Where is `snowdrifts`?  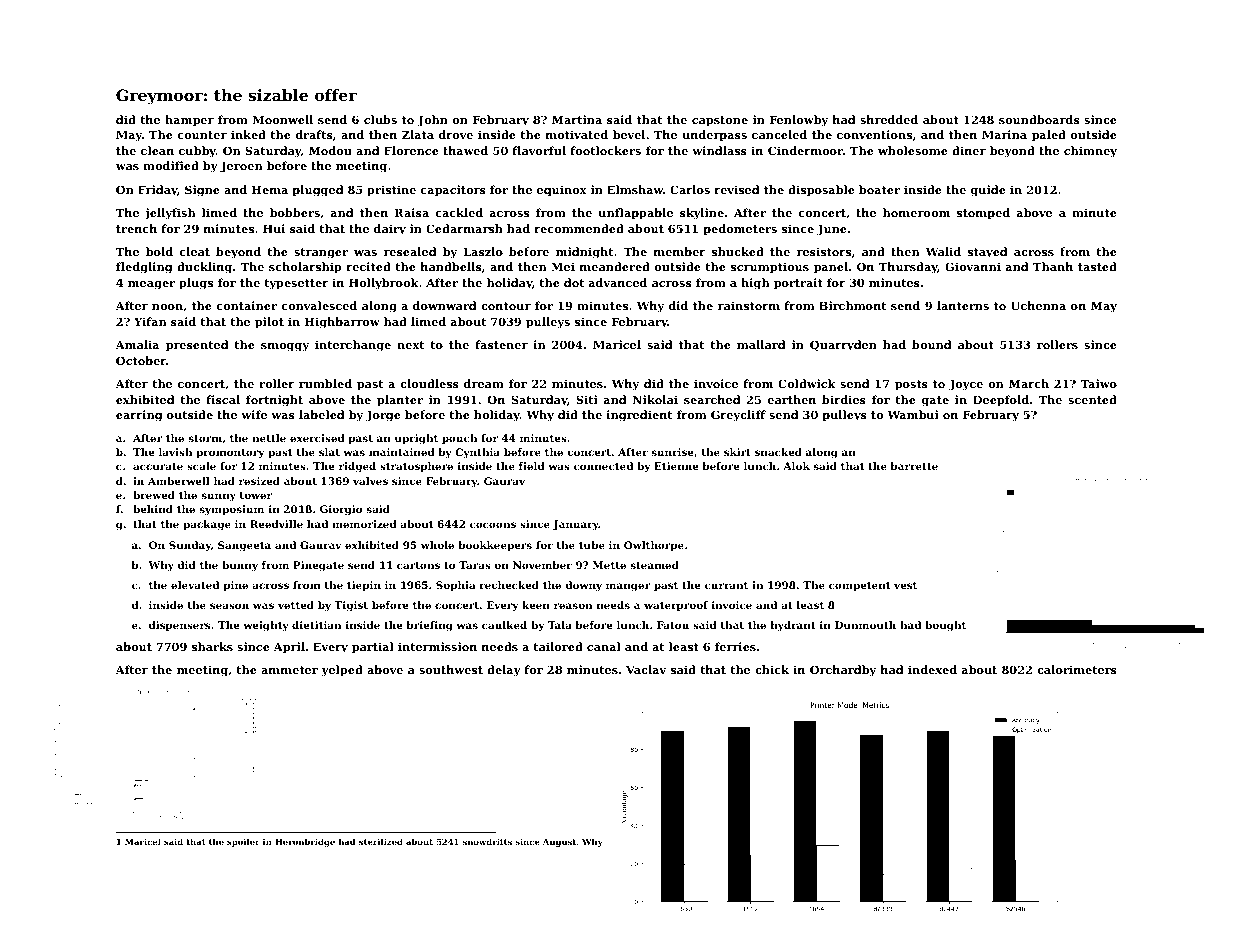 snowdrifts is located at coordinates (487, 841).
